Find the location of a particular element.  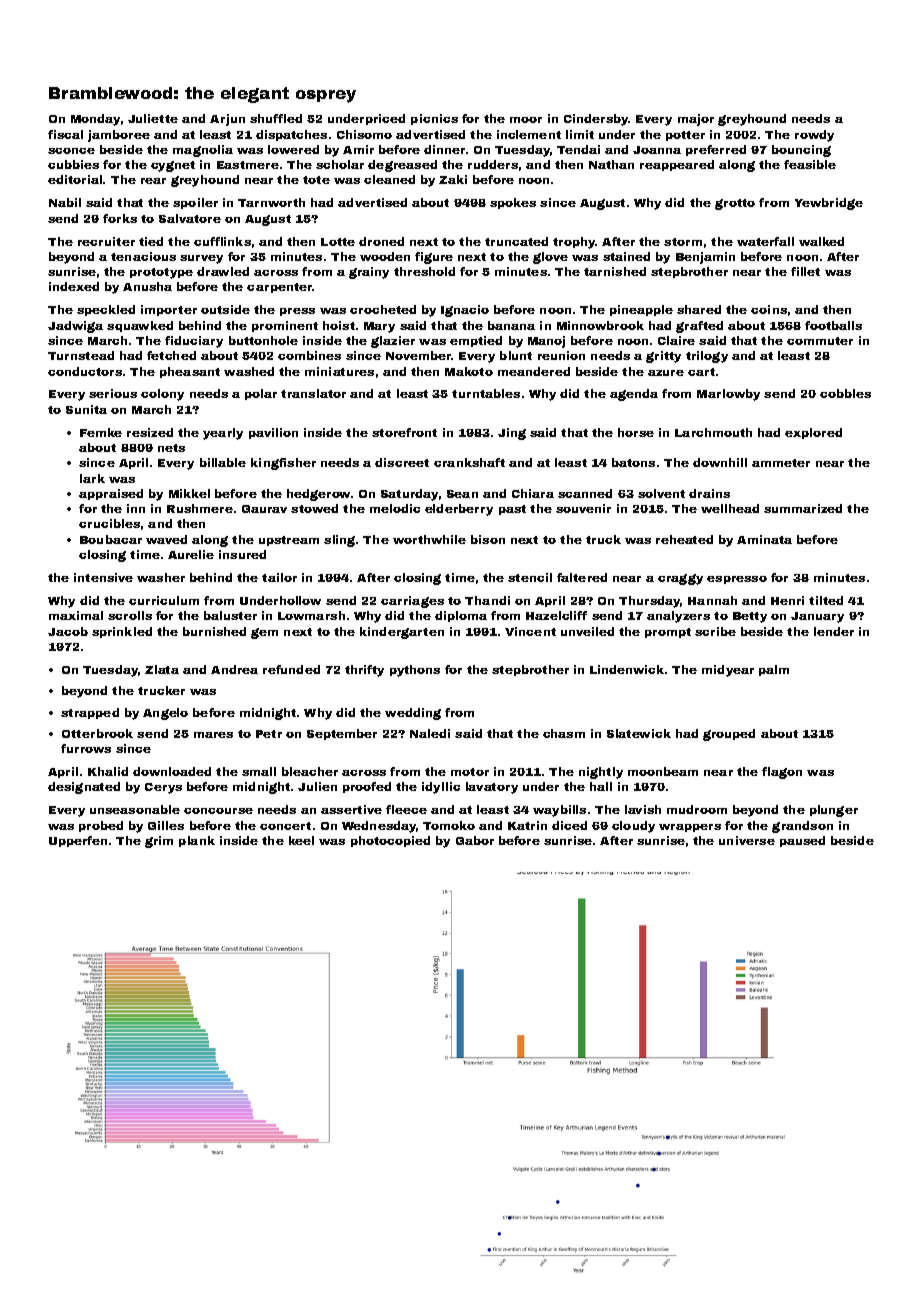

palm is located at coordinates (774, 670).
